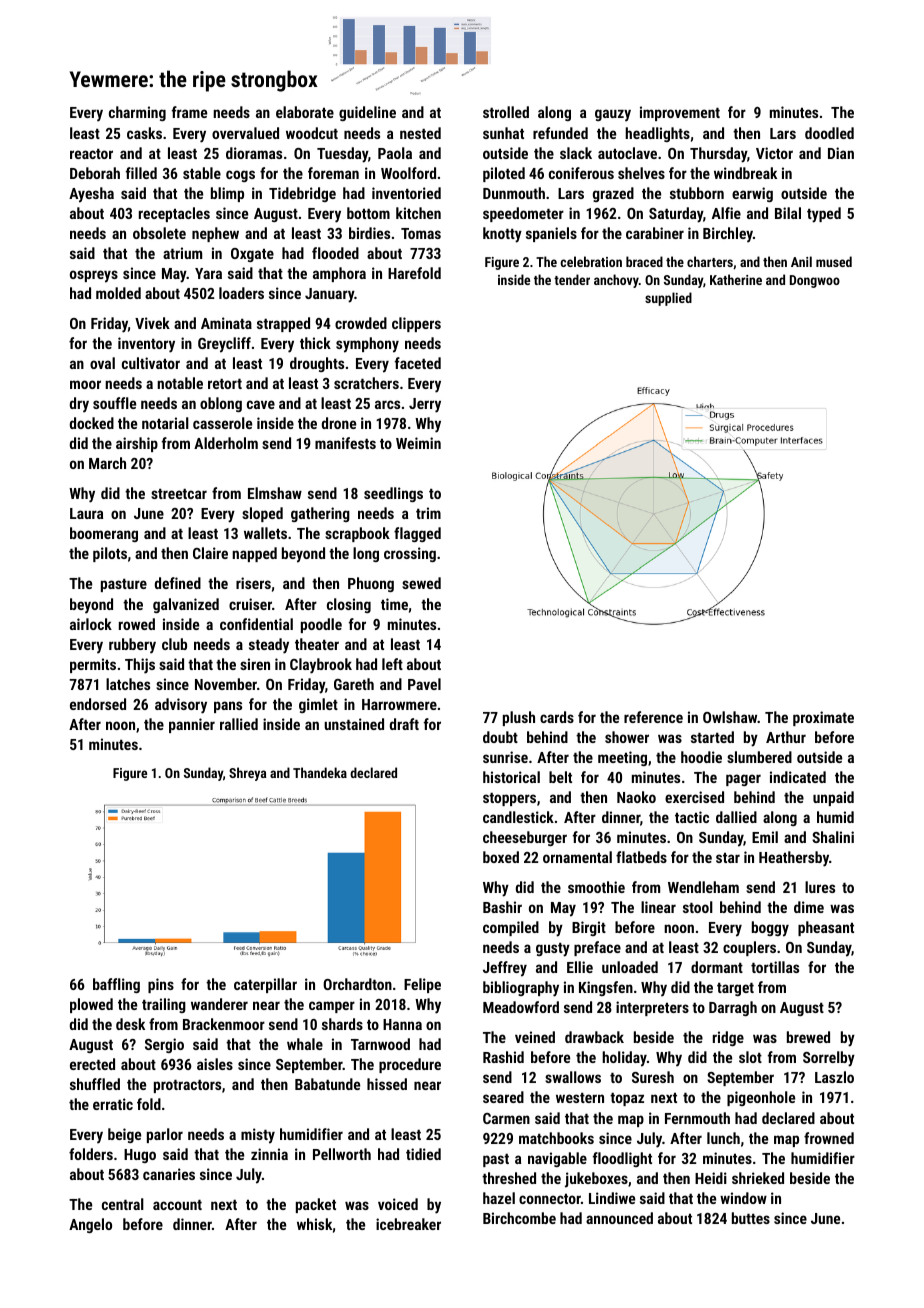  I want to click on dioramas, so click(254, 153).
